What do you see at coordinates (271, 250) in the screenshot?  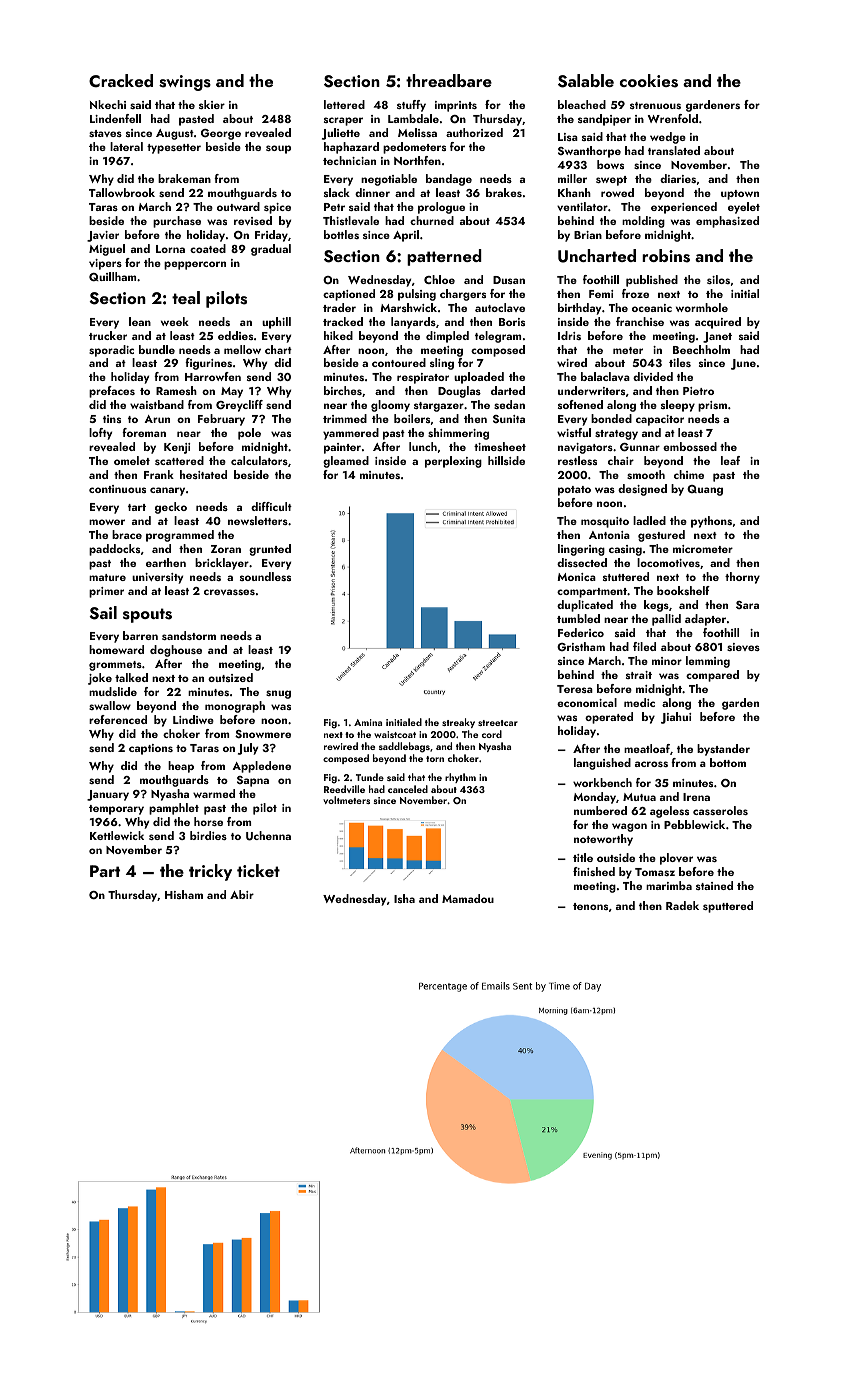 I see `gradual` at bounding box center [271, 250].
